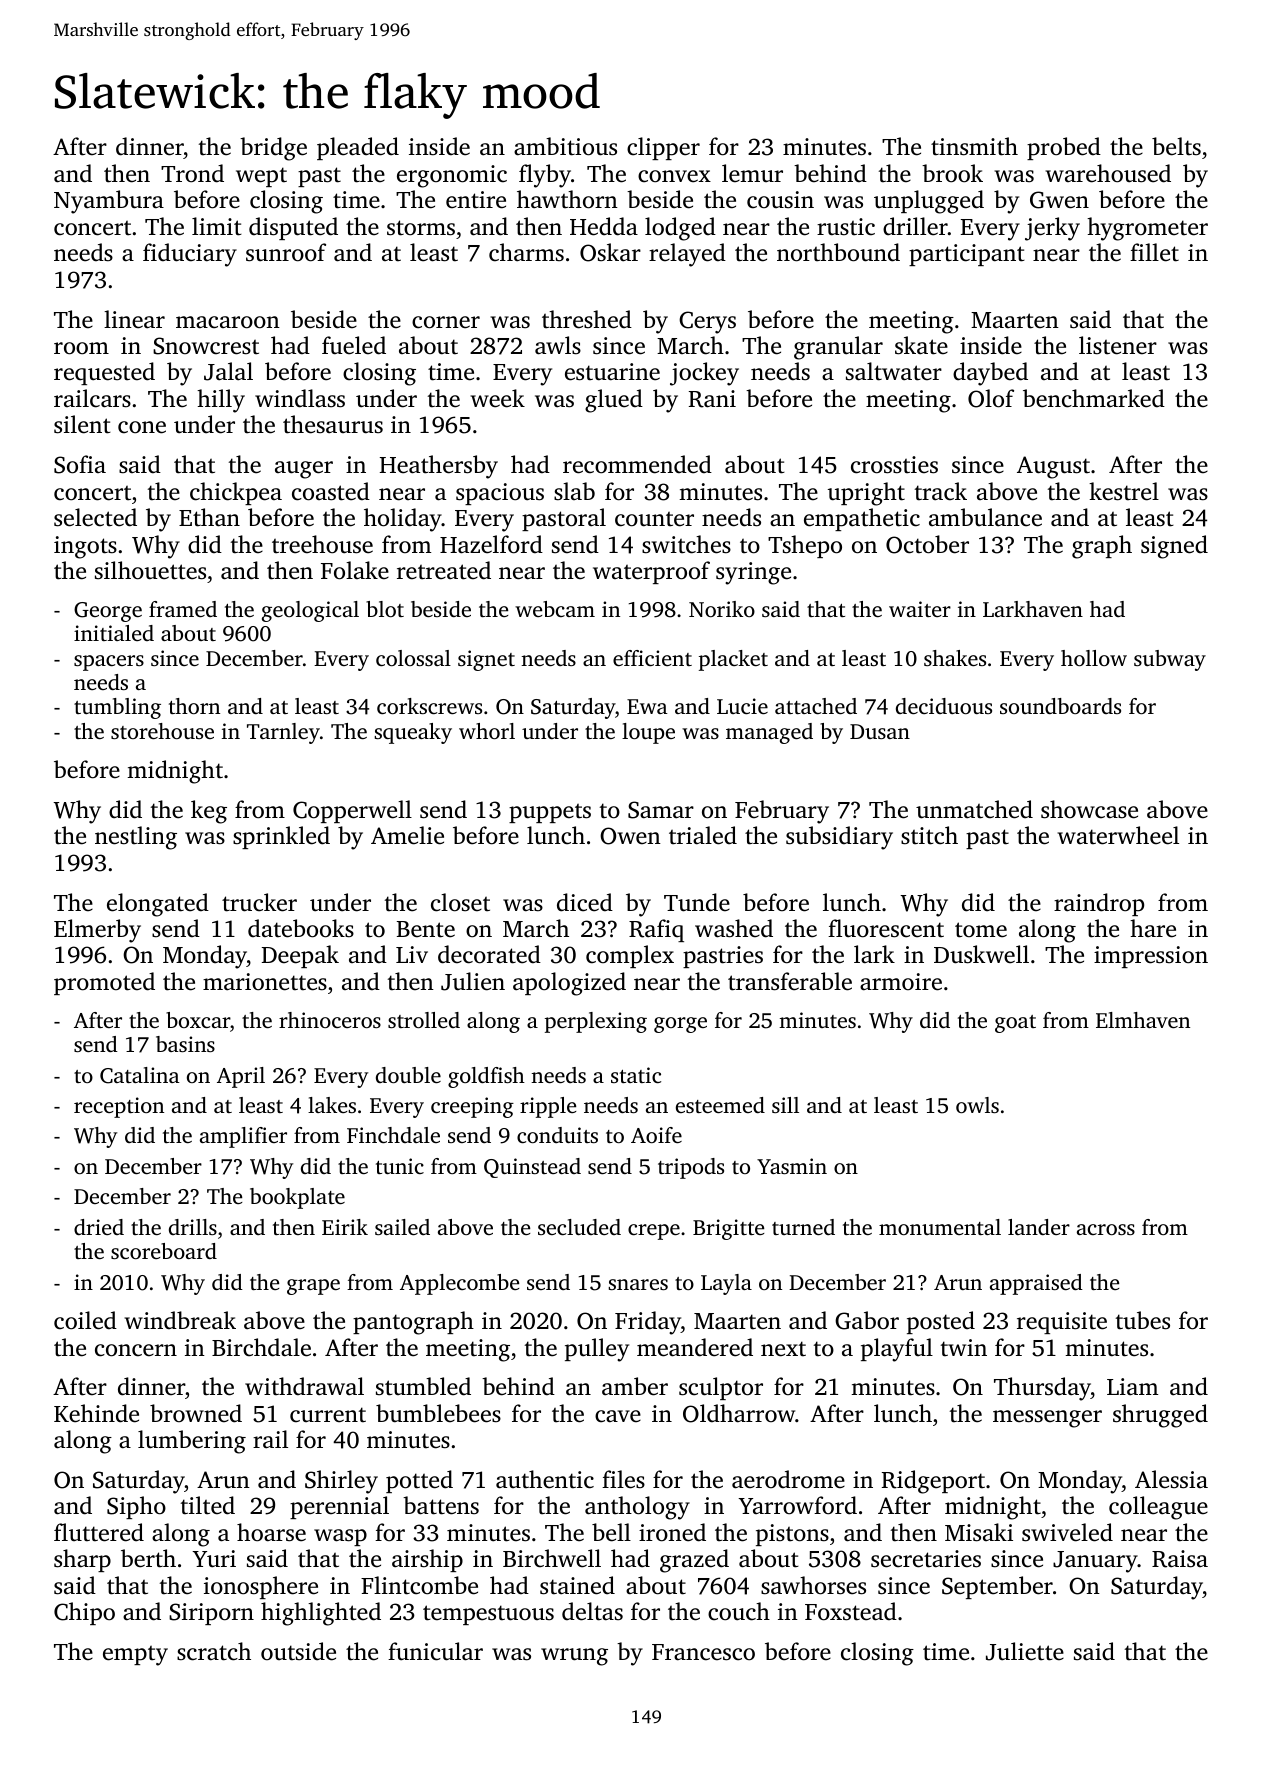  I want to click on elongated, so click(158, 905).
